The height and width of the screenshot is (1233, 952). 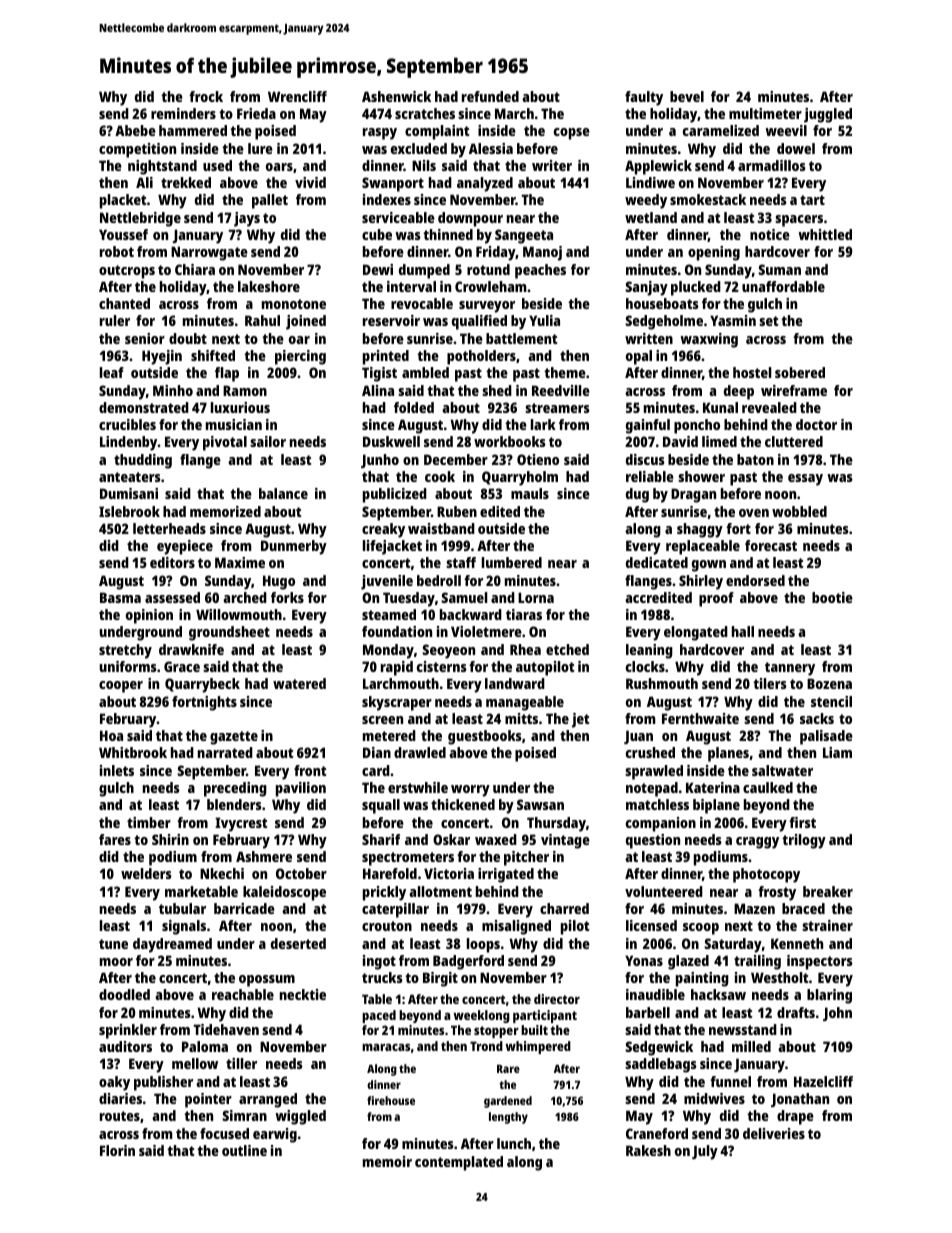 I want to click on Lindiwe, so click(x=650, y=182).
